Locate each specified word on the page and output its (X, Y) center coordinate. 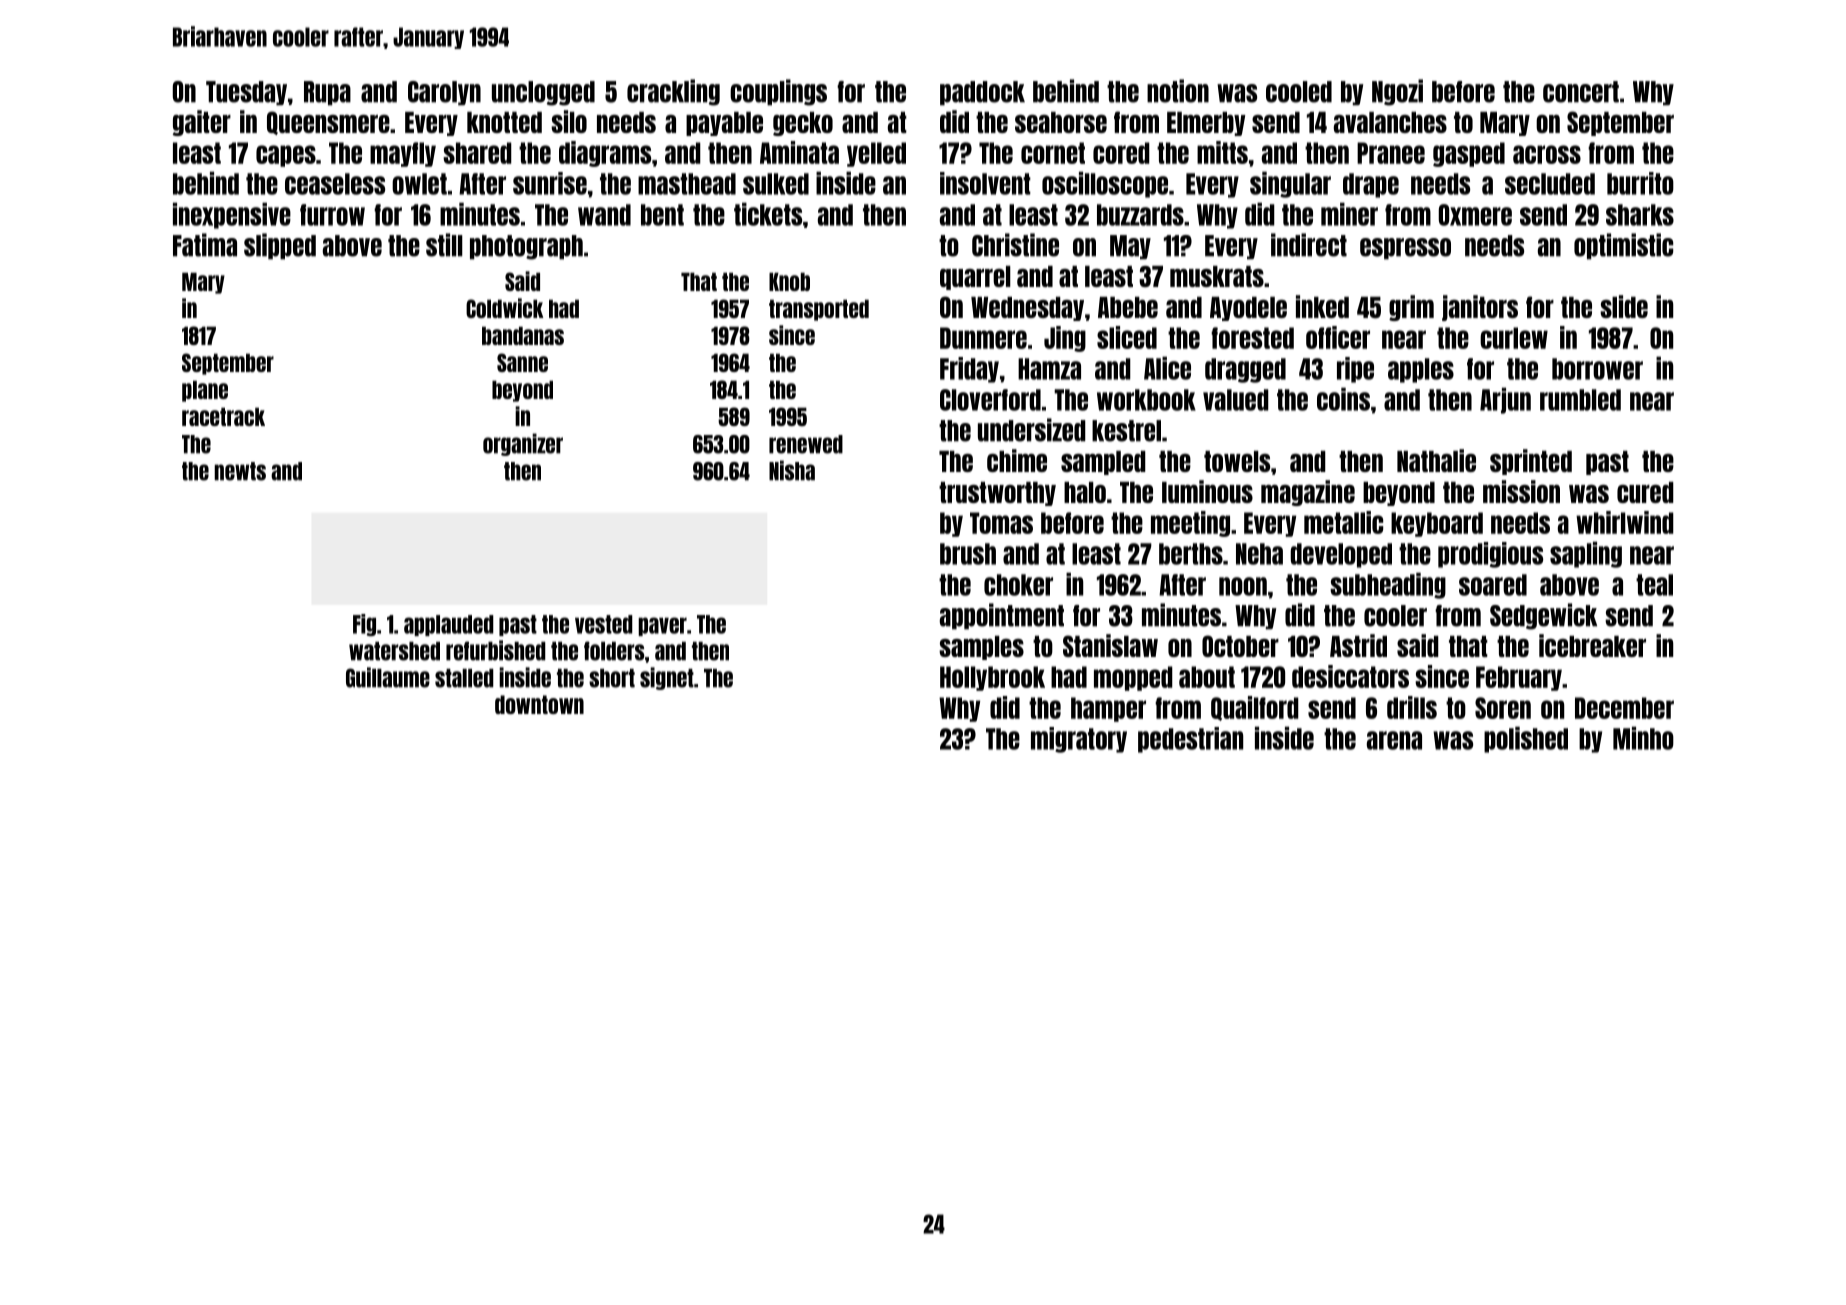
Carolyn (444, 93)
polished (1526, 739)
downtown (539, 704)
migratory (1079, 740)
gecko (803, 124)
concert (1581, 92)
